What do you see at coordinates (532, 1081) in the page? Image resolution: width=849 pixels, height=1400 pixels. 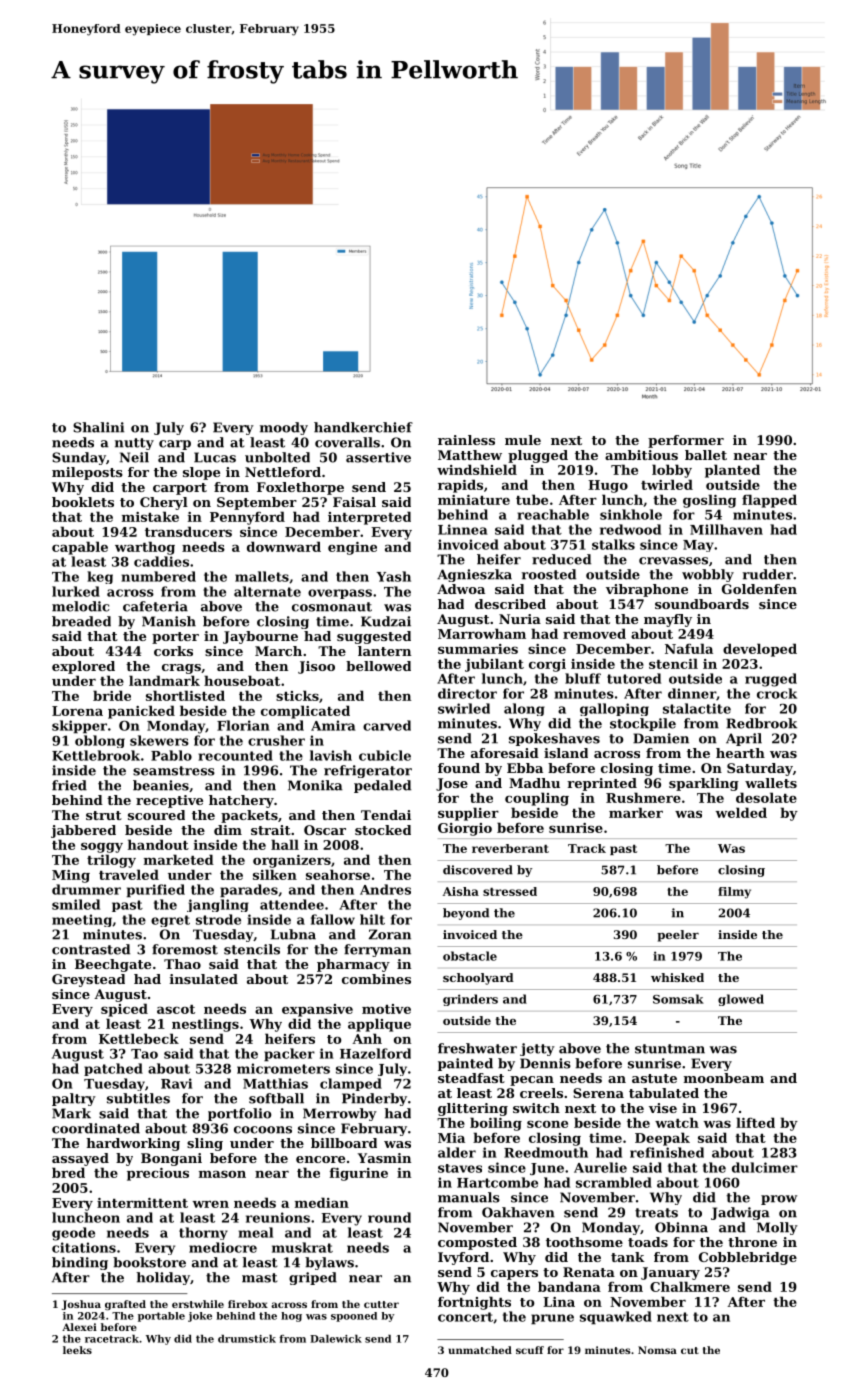 I see `pecan` at bounding box center [532, 1081].
